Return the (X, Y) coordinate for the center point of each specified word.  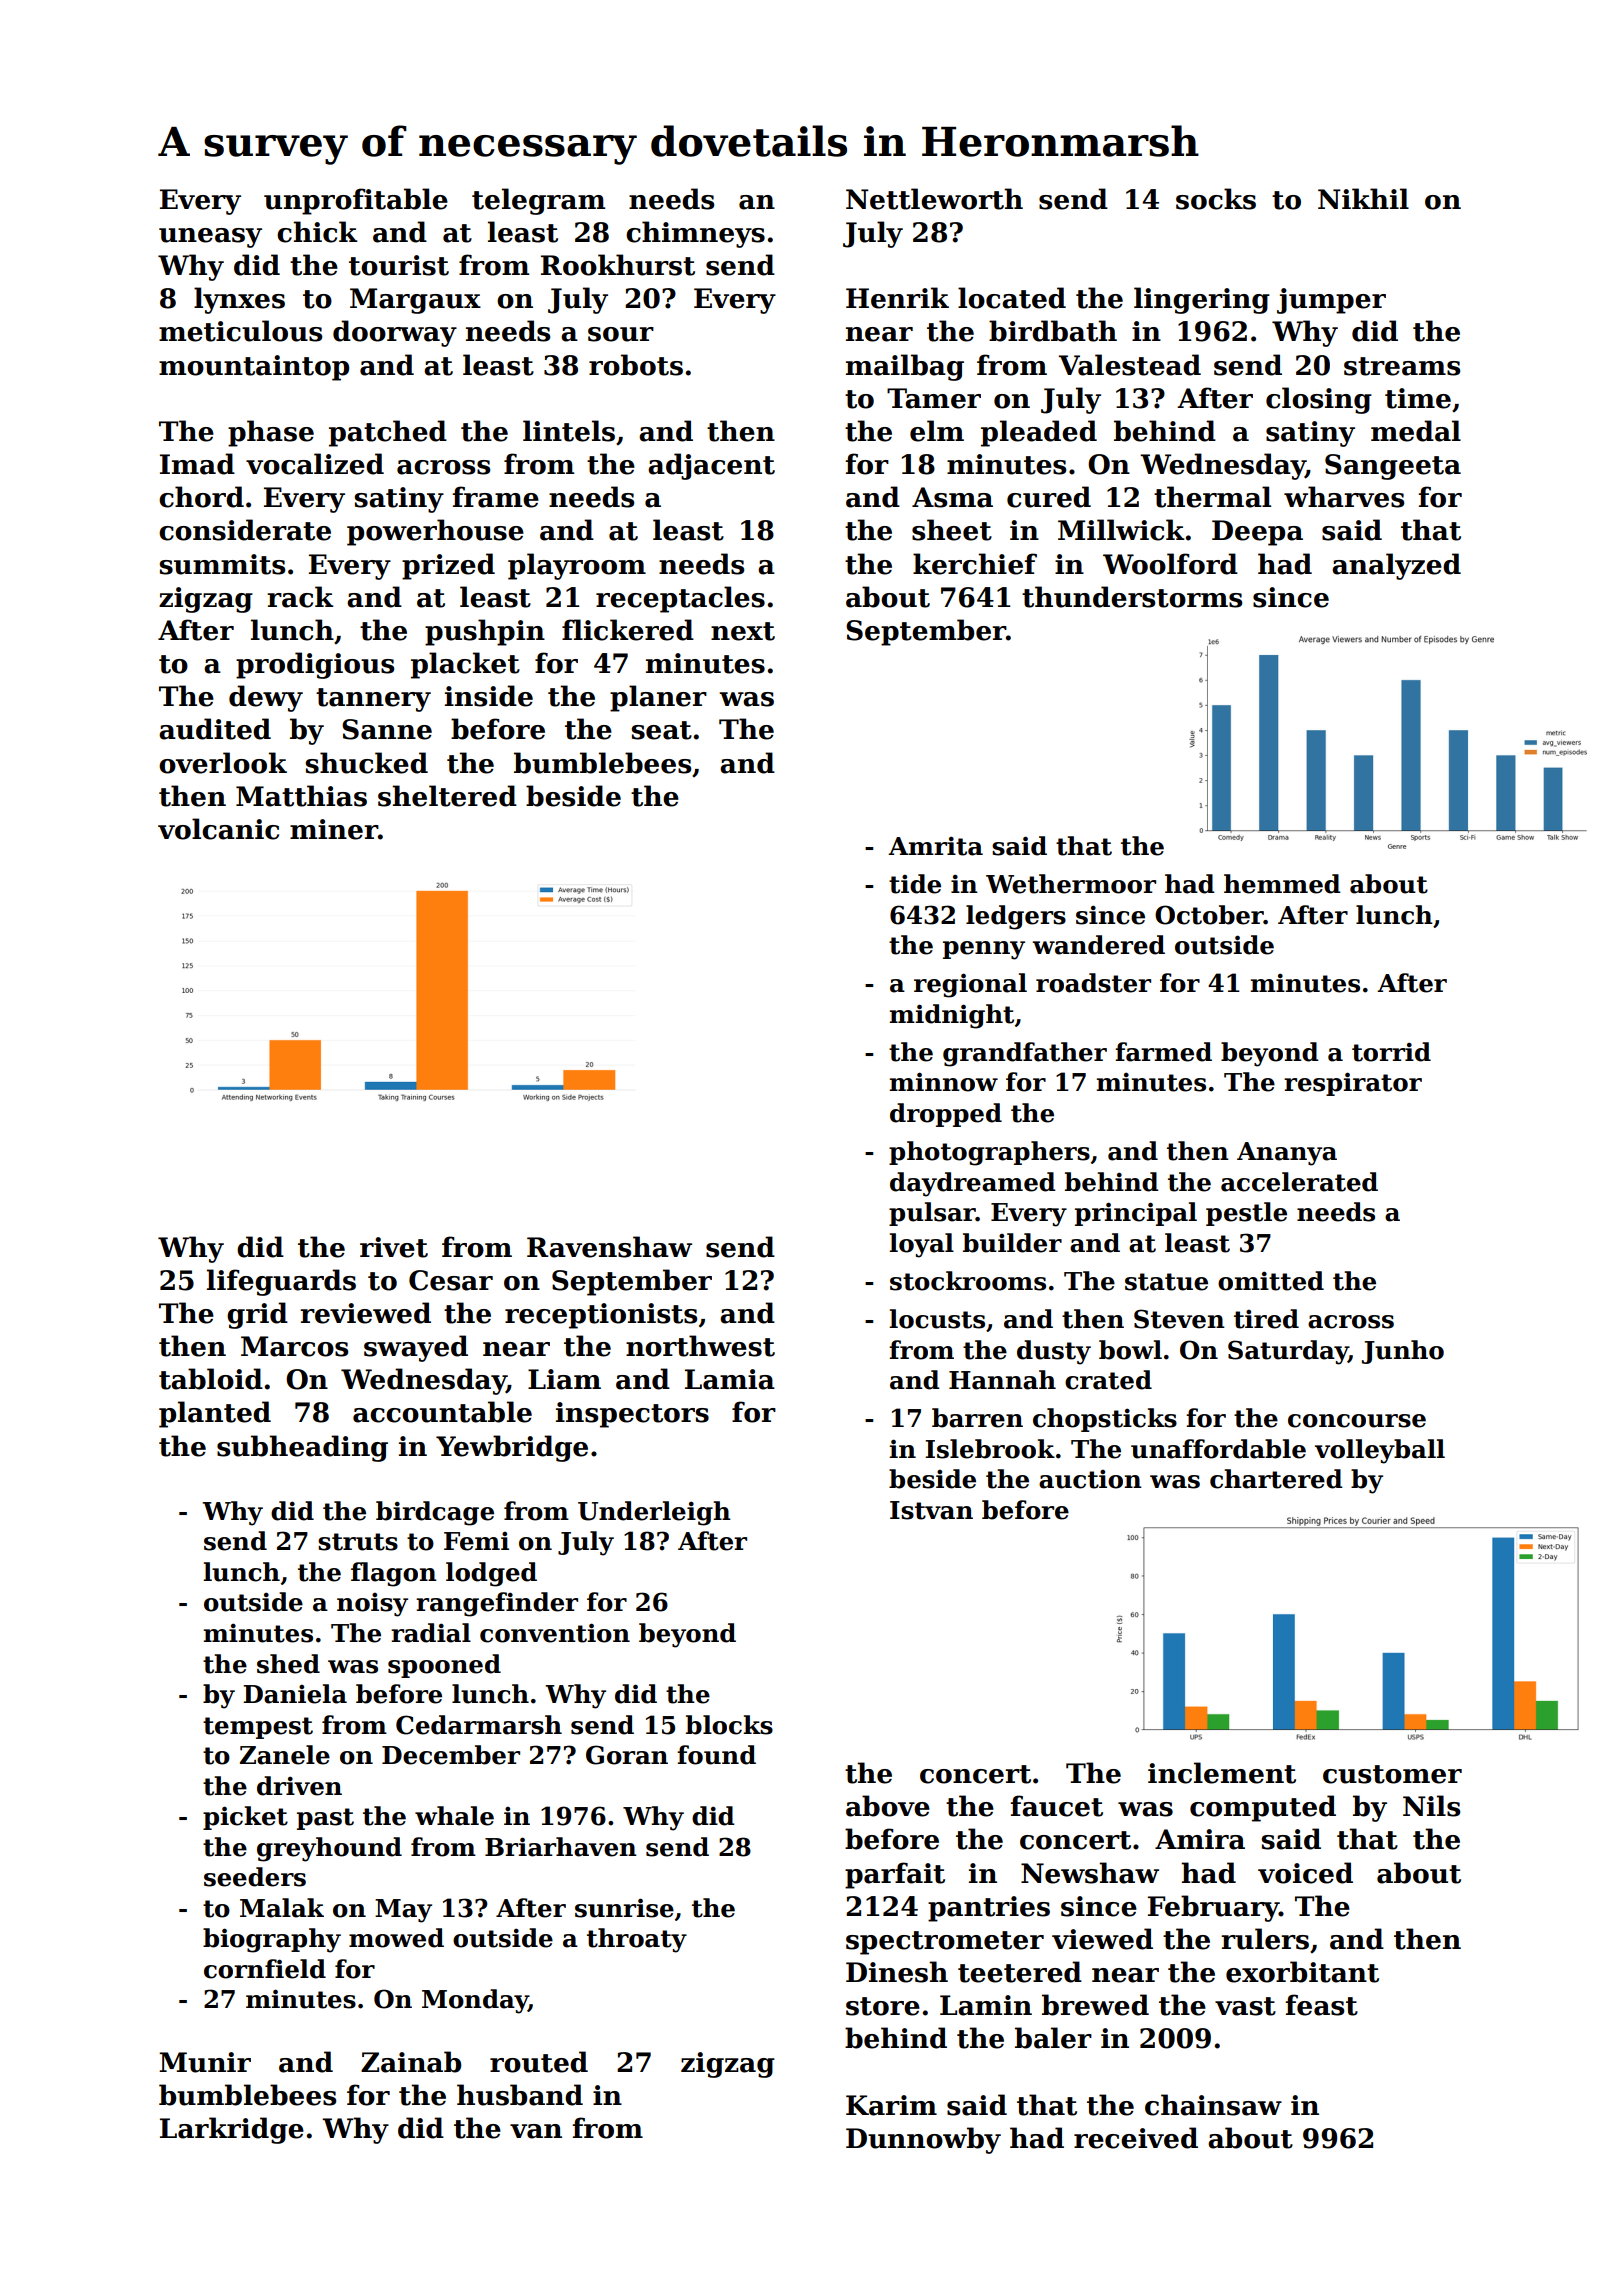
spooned (444, 1666)
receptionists (601, 1316)
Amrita (935, 846)
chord (201, 497)
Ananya (1287, 1154)
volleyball (1380, 1451)
